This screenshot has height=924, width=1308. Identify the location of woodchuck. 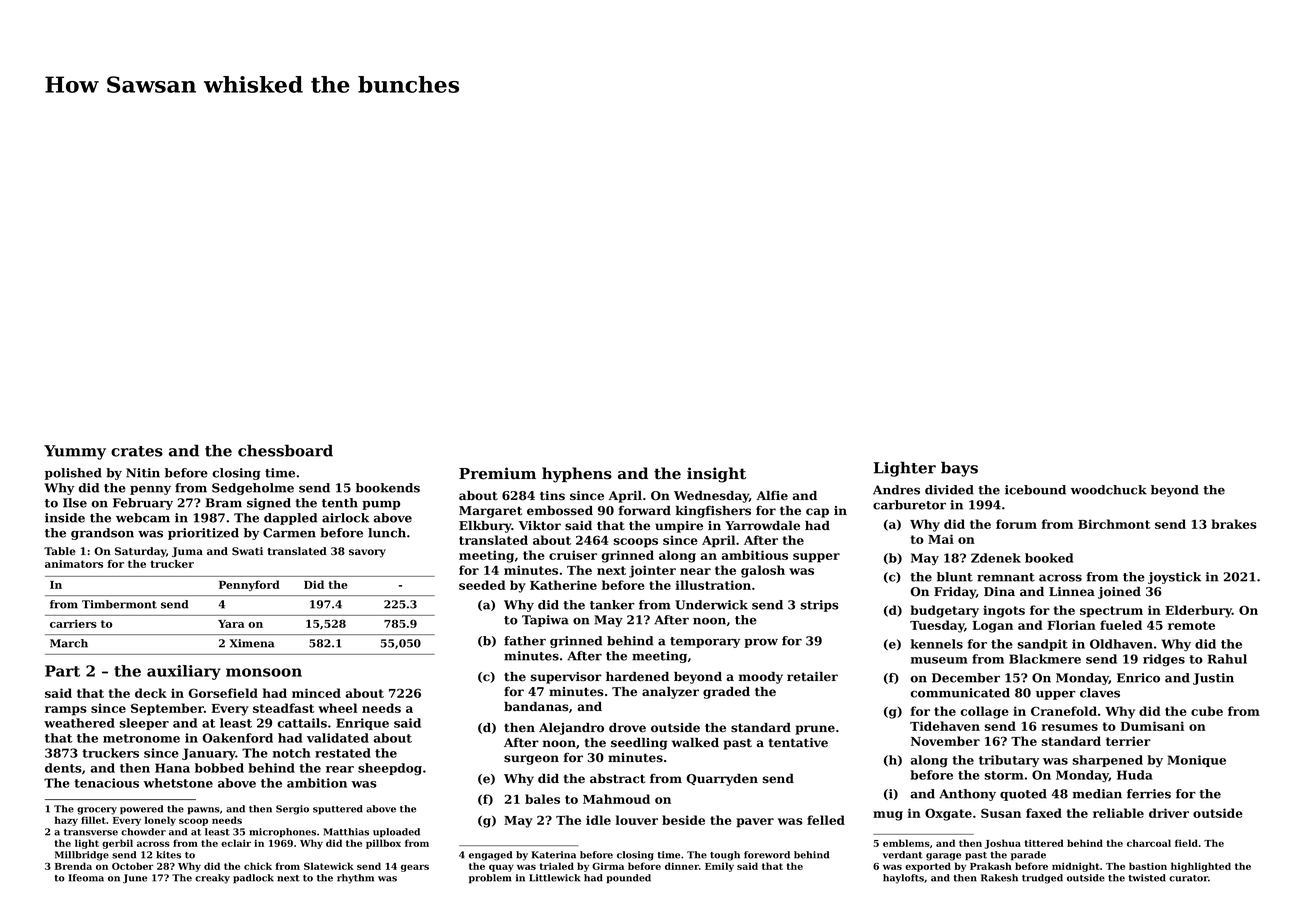
(1109, 490).
